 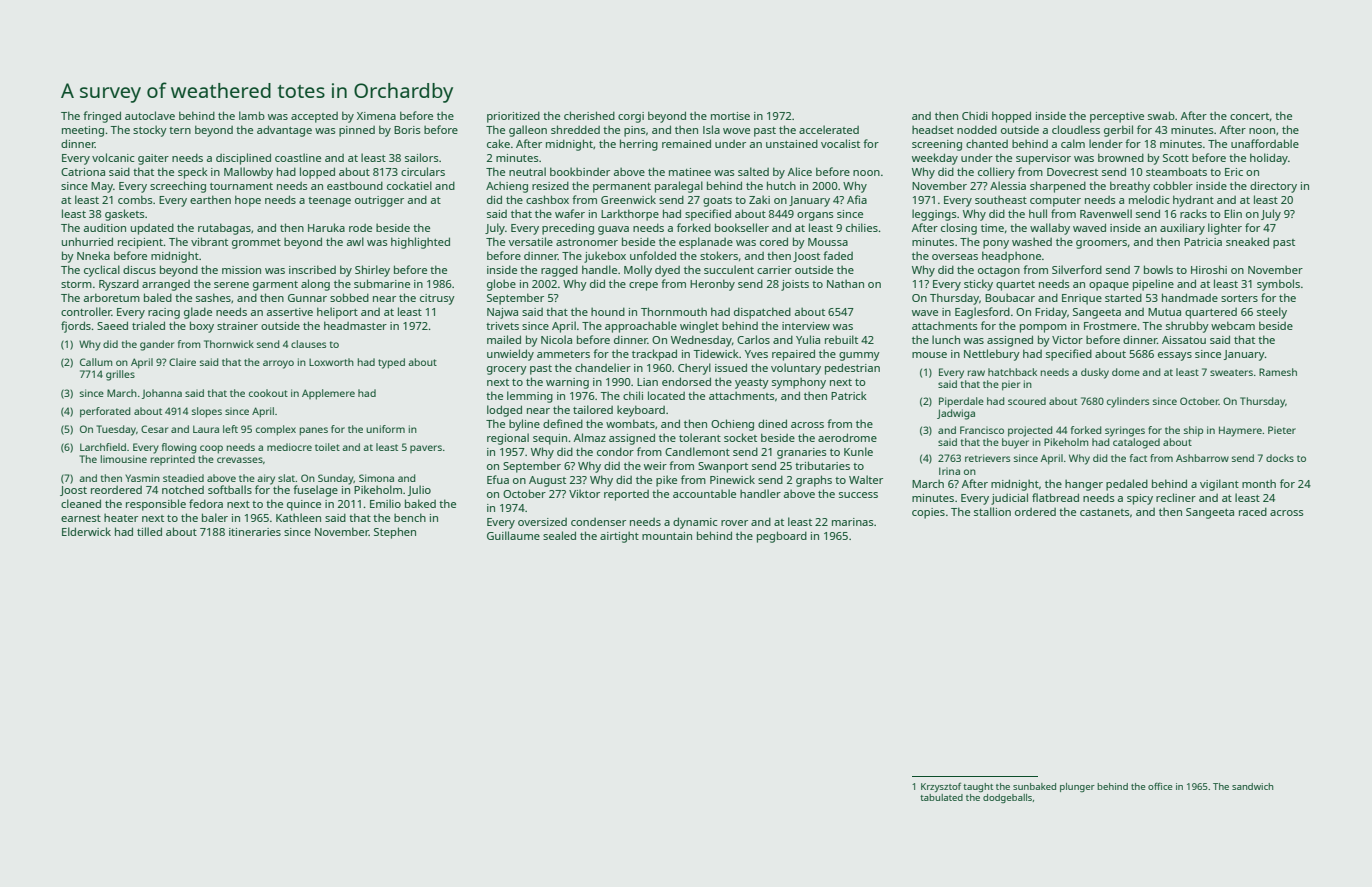 What do you see at coordinates (81, 518) in the screenshot?
I see `earnest` at bounding box center [81, 518].
